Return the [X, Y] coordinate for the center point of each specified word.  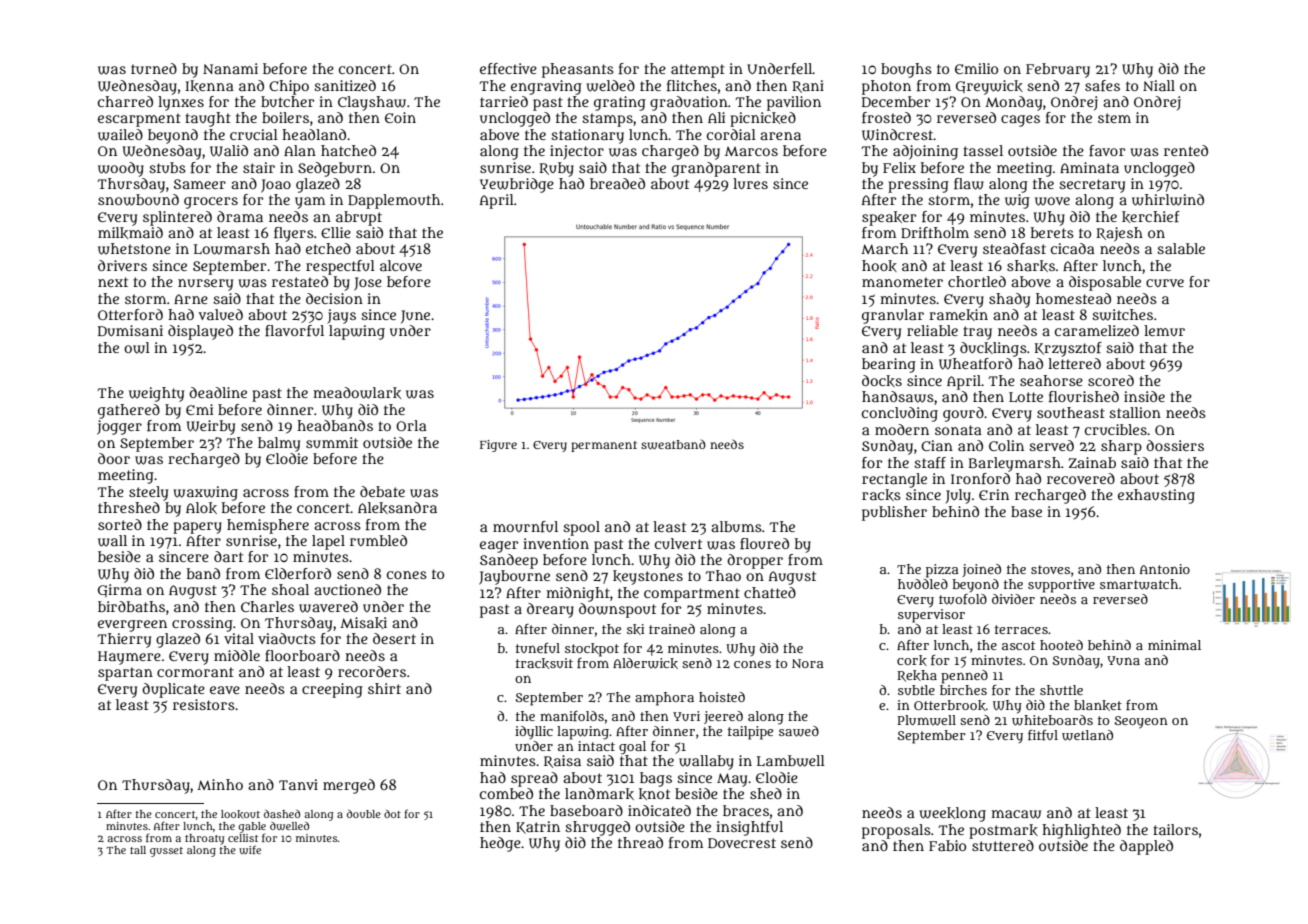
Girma [120, 590]
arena [780, 136]
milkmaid [130, 233]
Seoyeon [1141, 722]
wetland [1087, 735]
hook [879, 266]
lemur [1164, 330]
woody [121, 169]
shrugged [597, 828]
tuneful [538, 648]
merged [349, 786]
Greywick [989, 87]
